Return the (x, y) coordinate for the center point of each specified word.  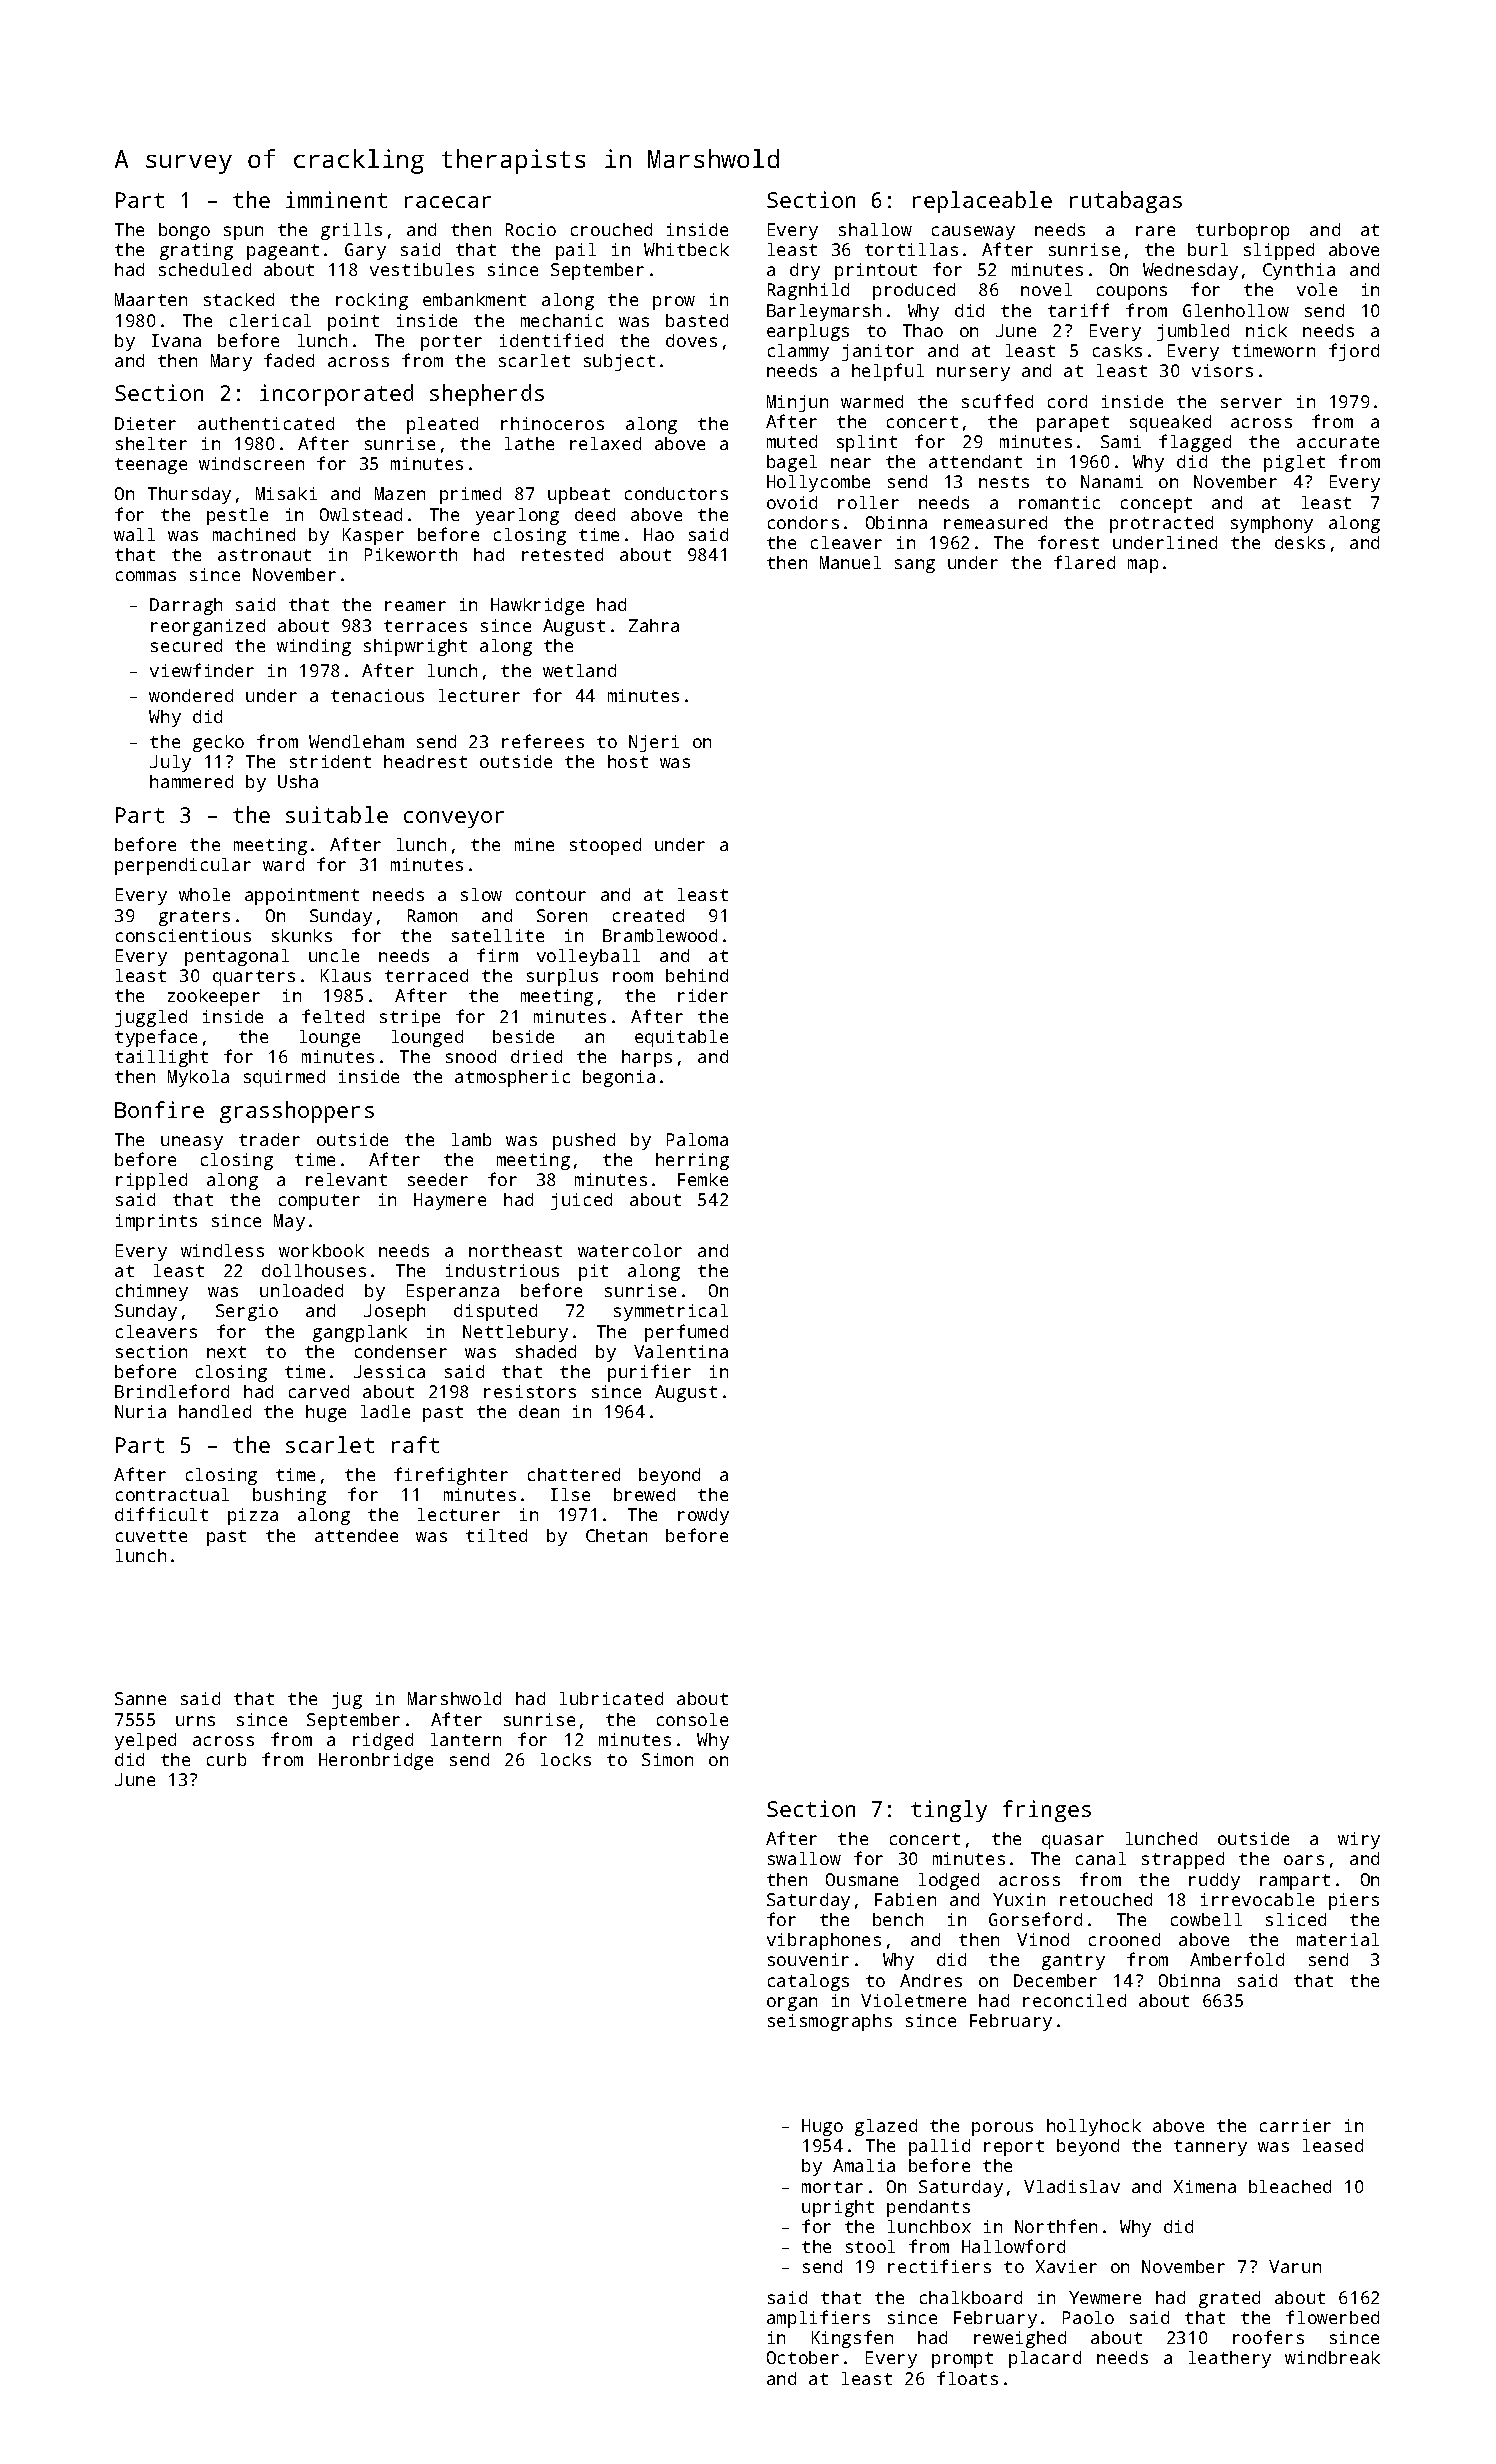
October (803, 2357)
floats (967, 2378)
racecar (448, 202)
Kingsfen (852, 2339)
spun (243, 233)
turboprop (1242, 231)
